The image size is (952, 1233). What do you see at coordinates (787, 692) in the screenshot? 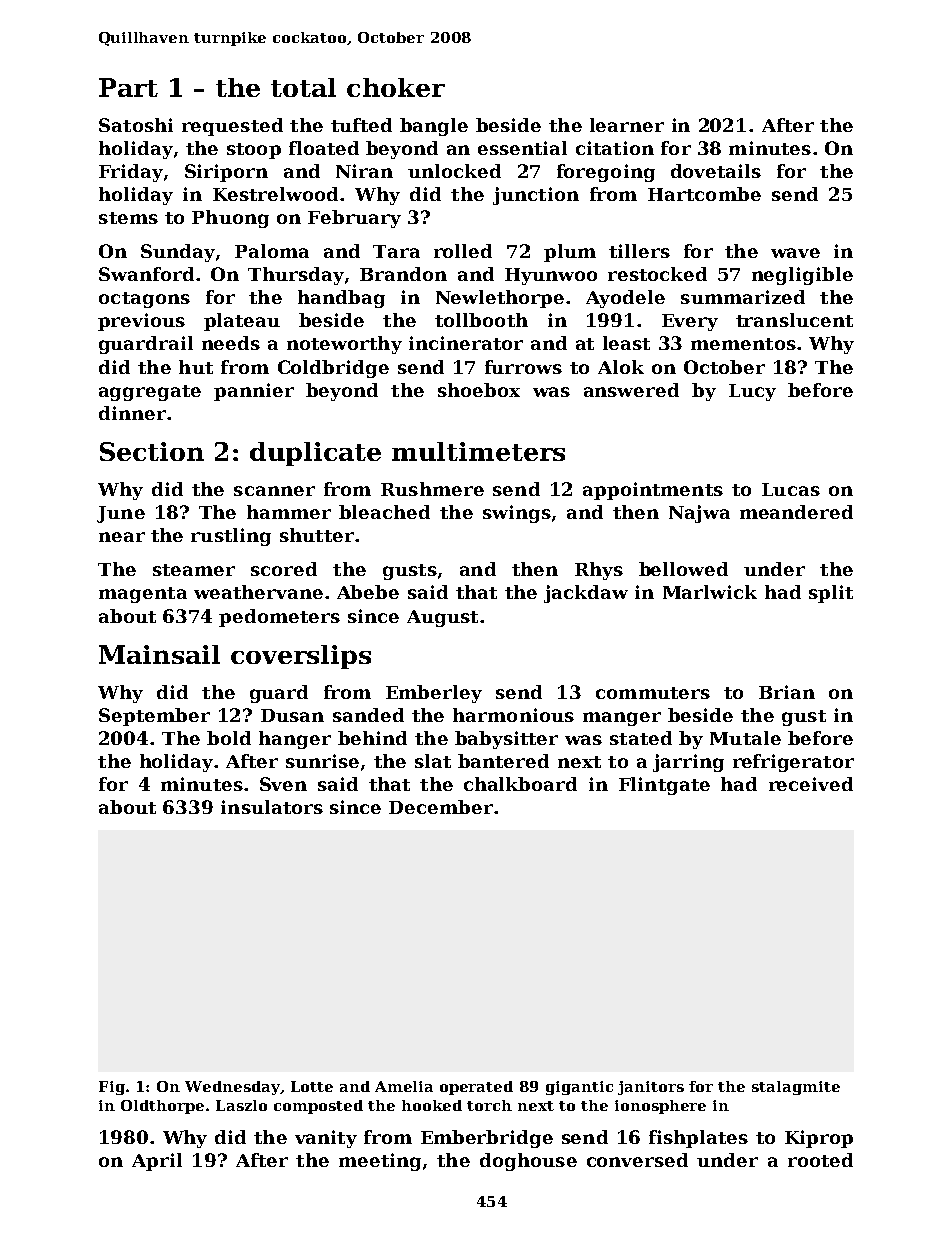
I see `Brian` at bounding box center [787, 692].
